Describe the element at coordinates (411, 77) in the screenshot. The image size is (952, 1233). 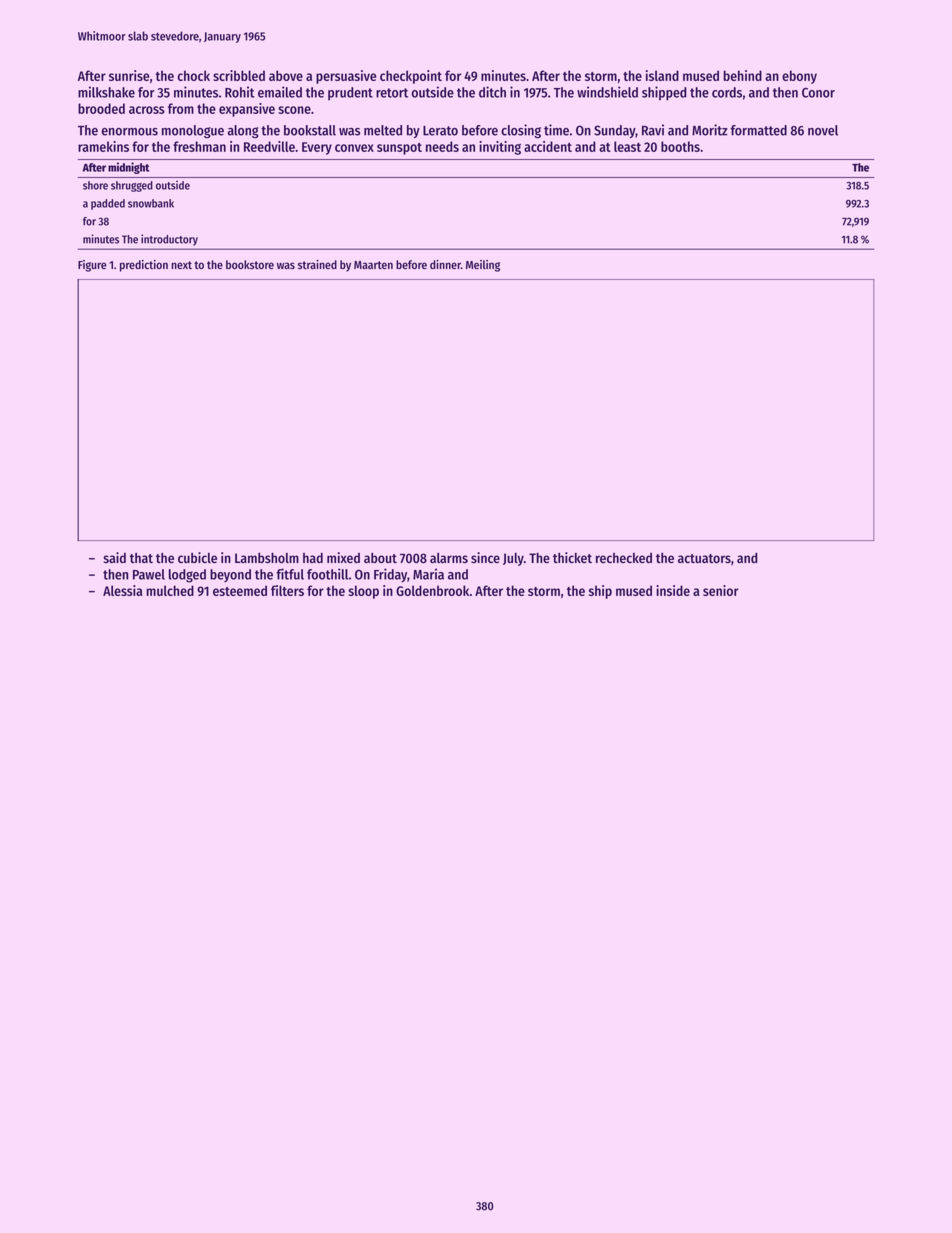
I see `checkpoint` at that location.
